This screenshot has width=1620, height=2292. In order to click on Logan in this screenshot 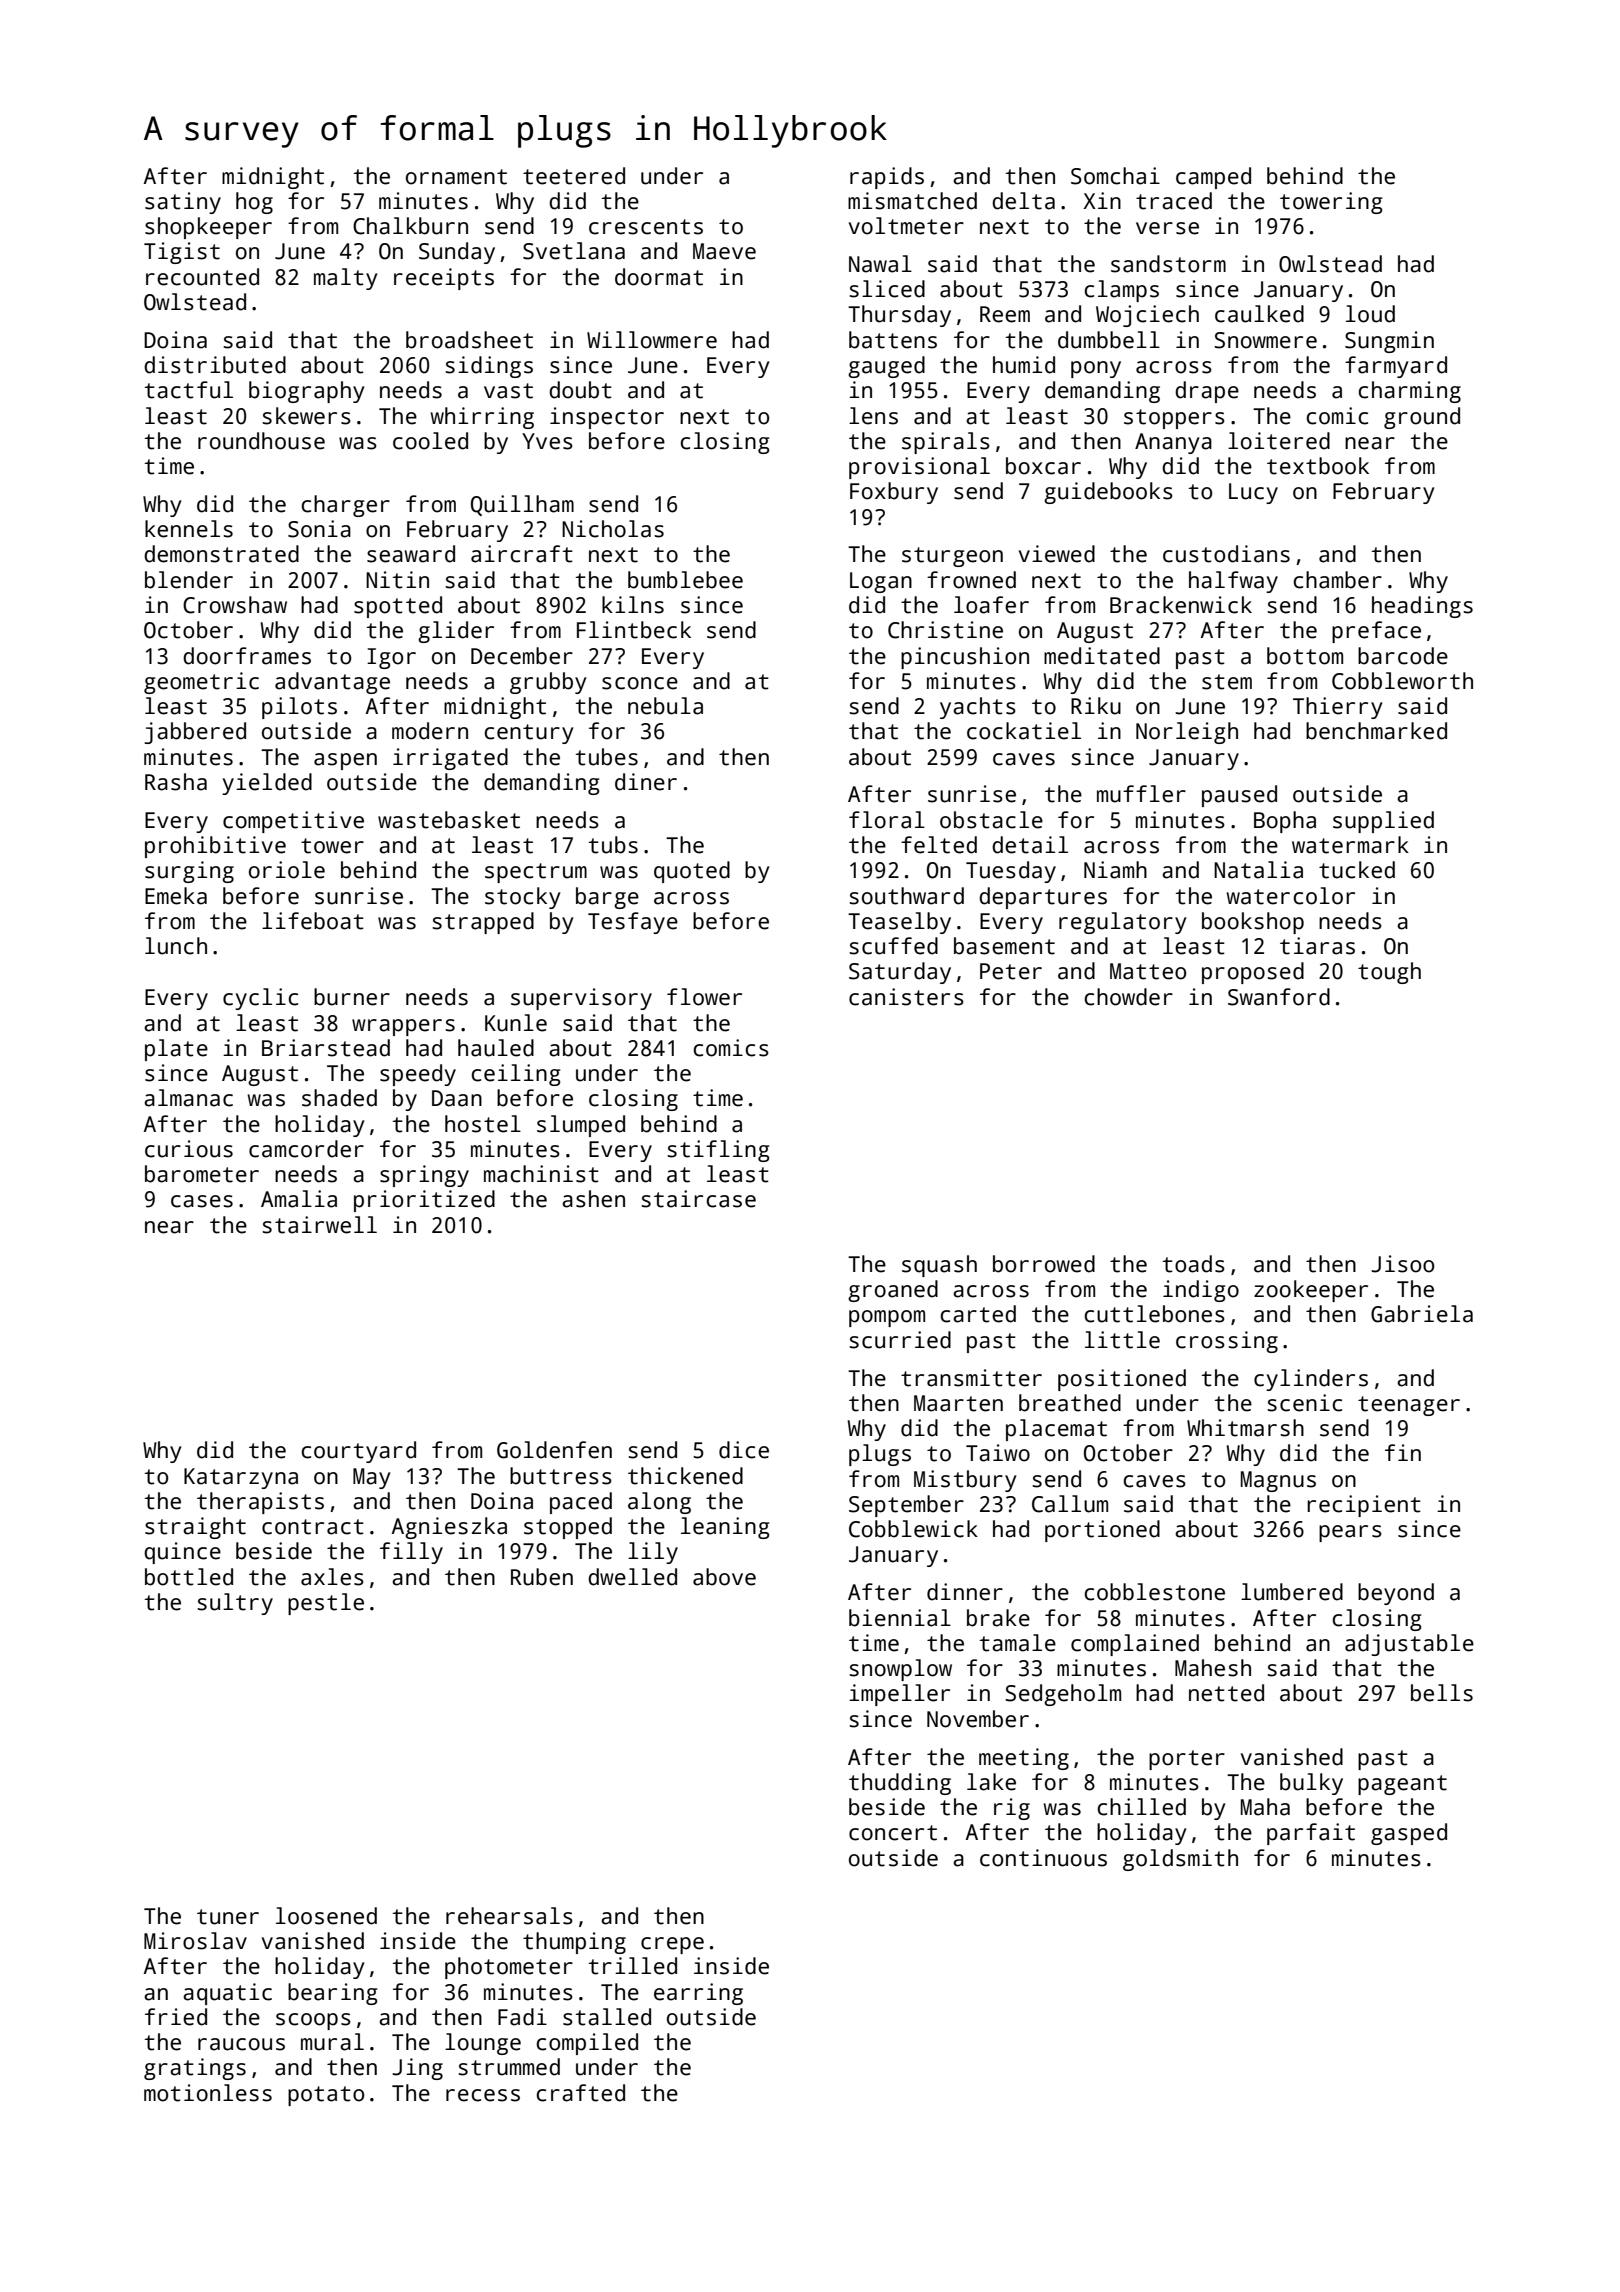, I will do `click(881, 582)`.
